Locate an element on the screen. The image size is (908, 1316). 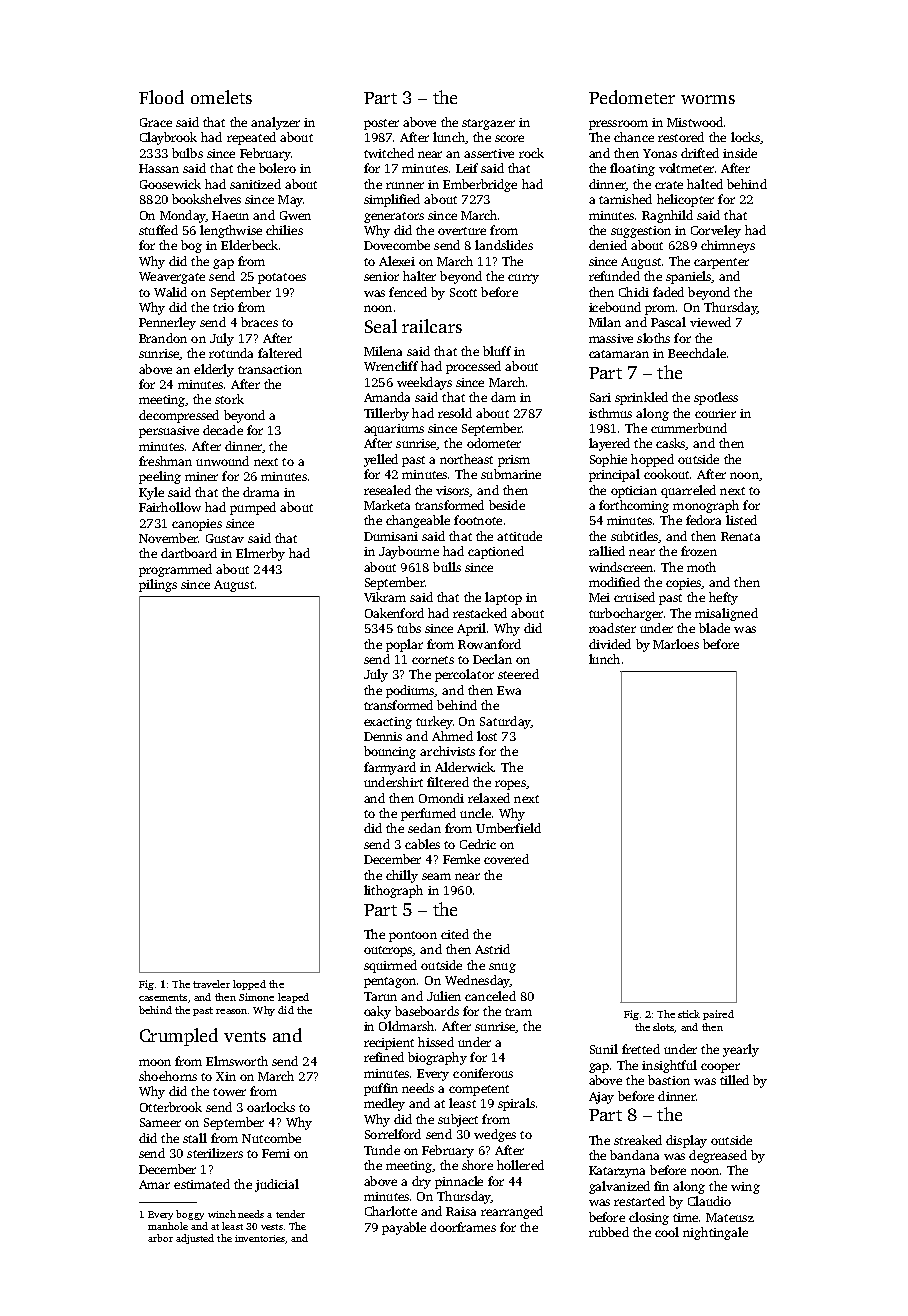
casements is located at coordinates (163, 997).
